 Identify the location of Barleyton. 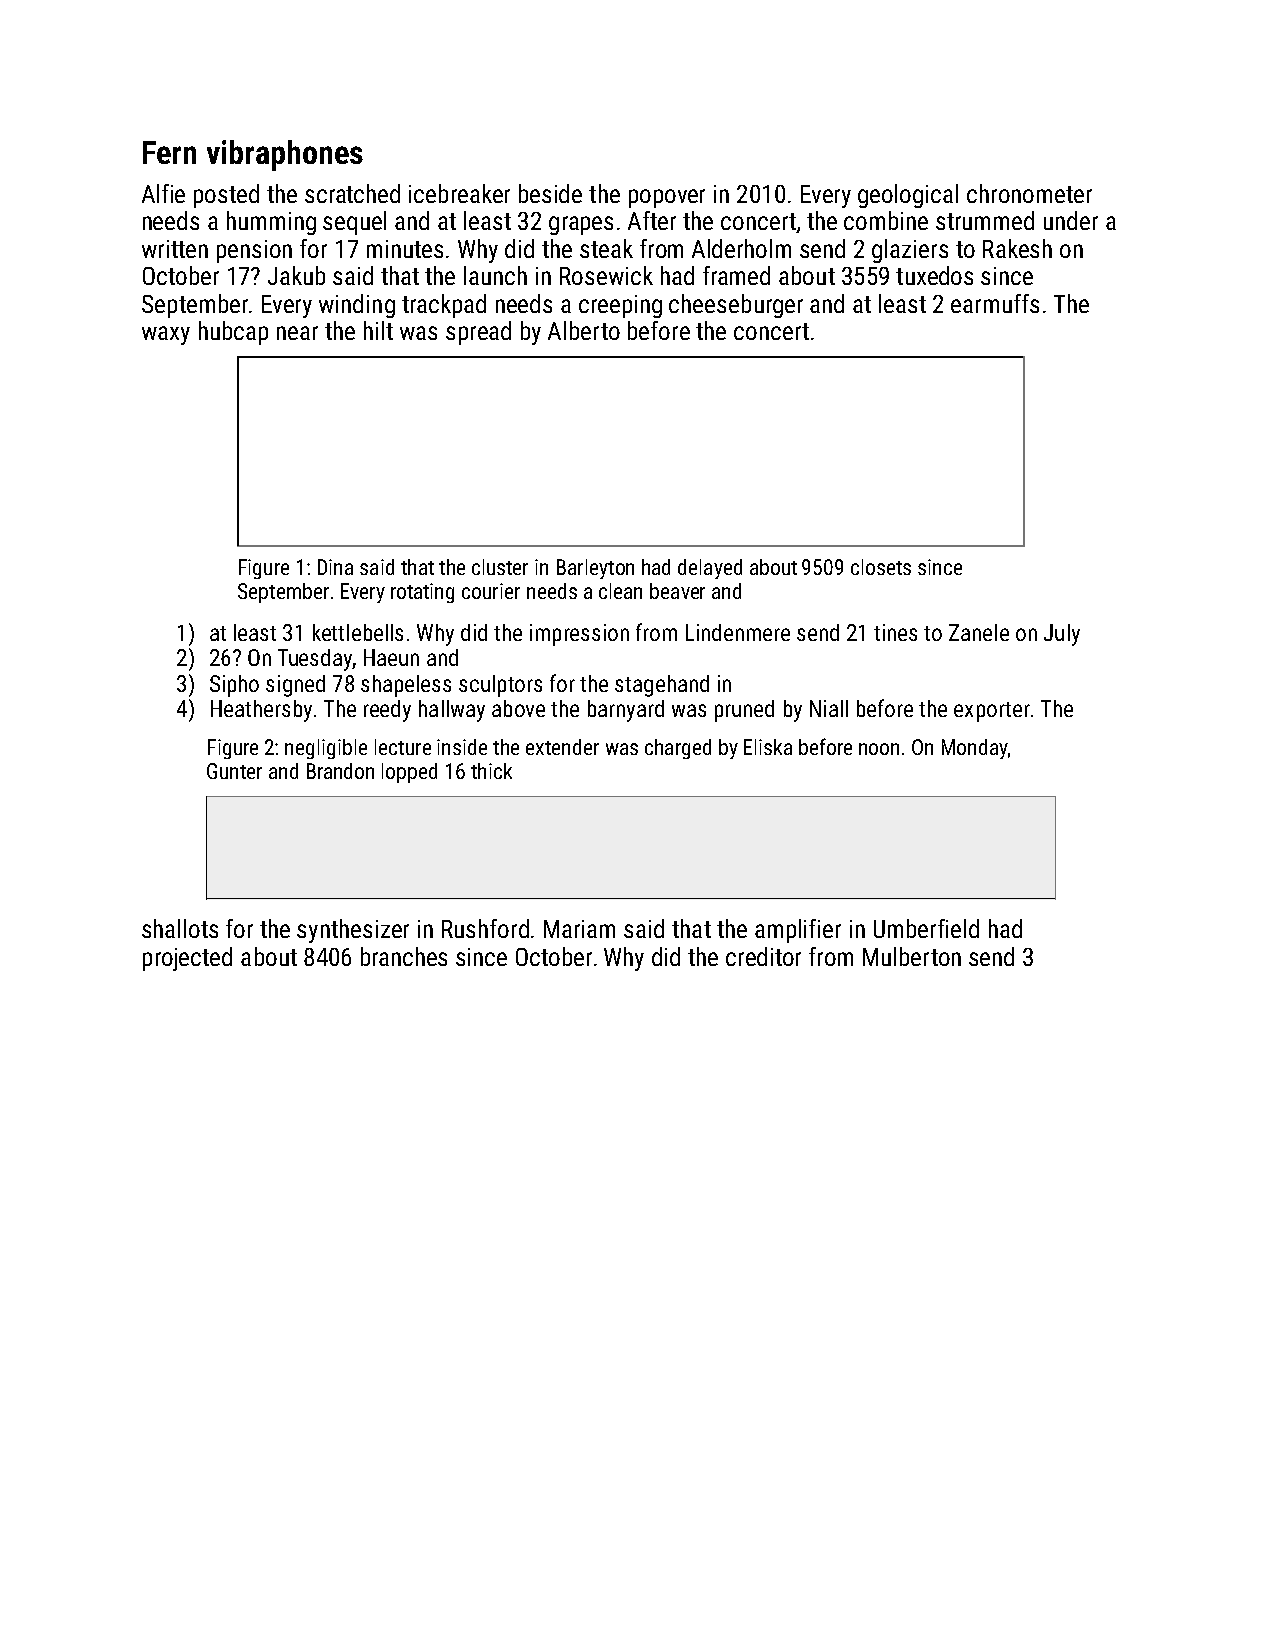
(595, 569).
